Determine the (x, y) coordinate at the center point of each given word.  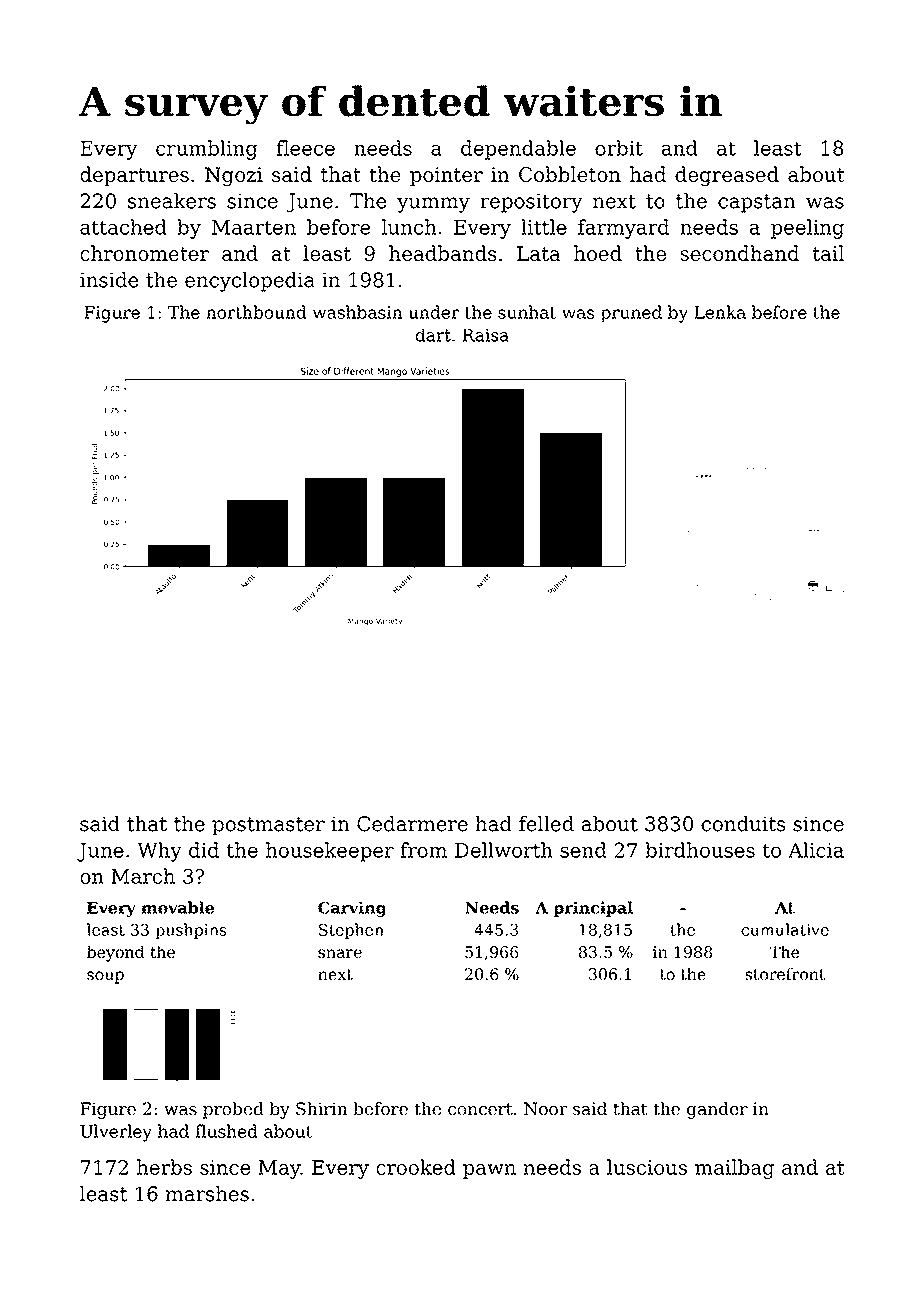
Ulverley (116, 1133)
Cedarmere (412, 824)
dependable (518, 150)
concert (480, 1109)
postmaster (268, 826)
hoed (598, 253)
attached (123, 227)
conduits (743, 824)
